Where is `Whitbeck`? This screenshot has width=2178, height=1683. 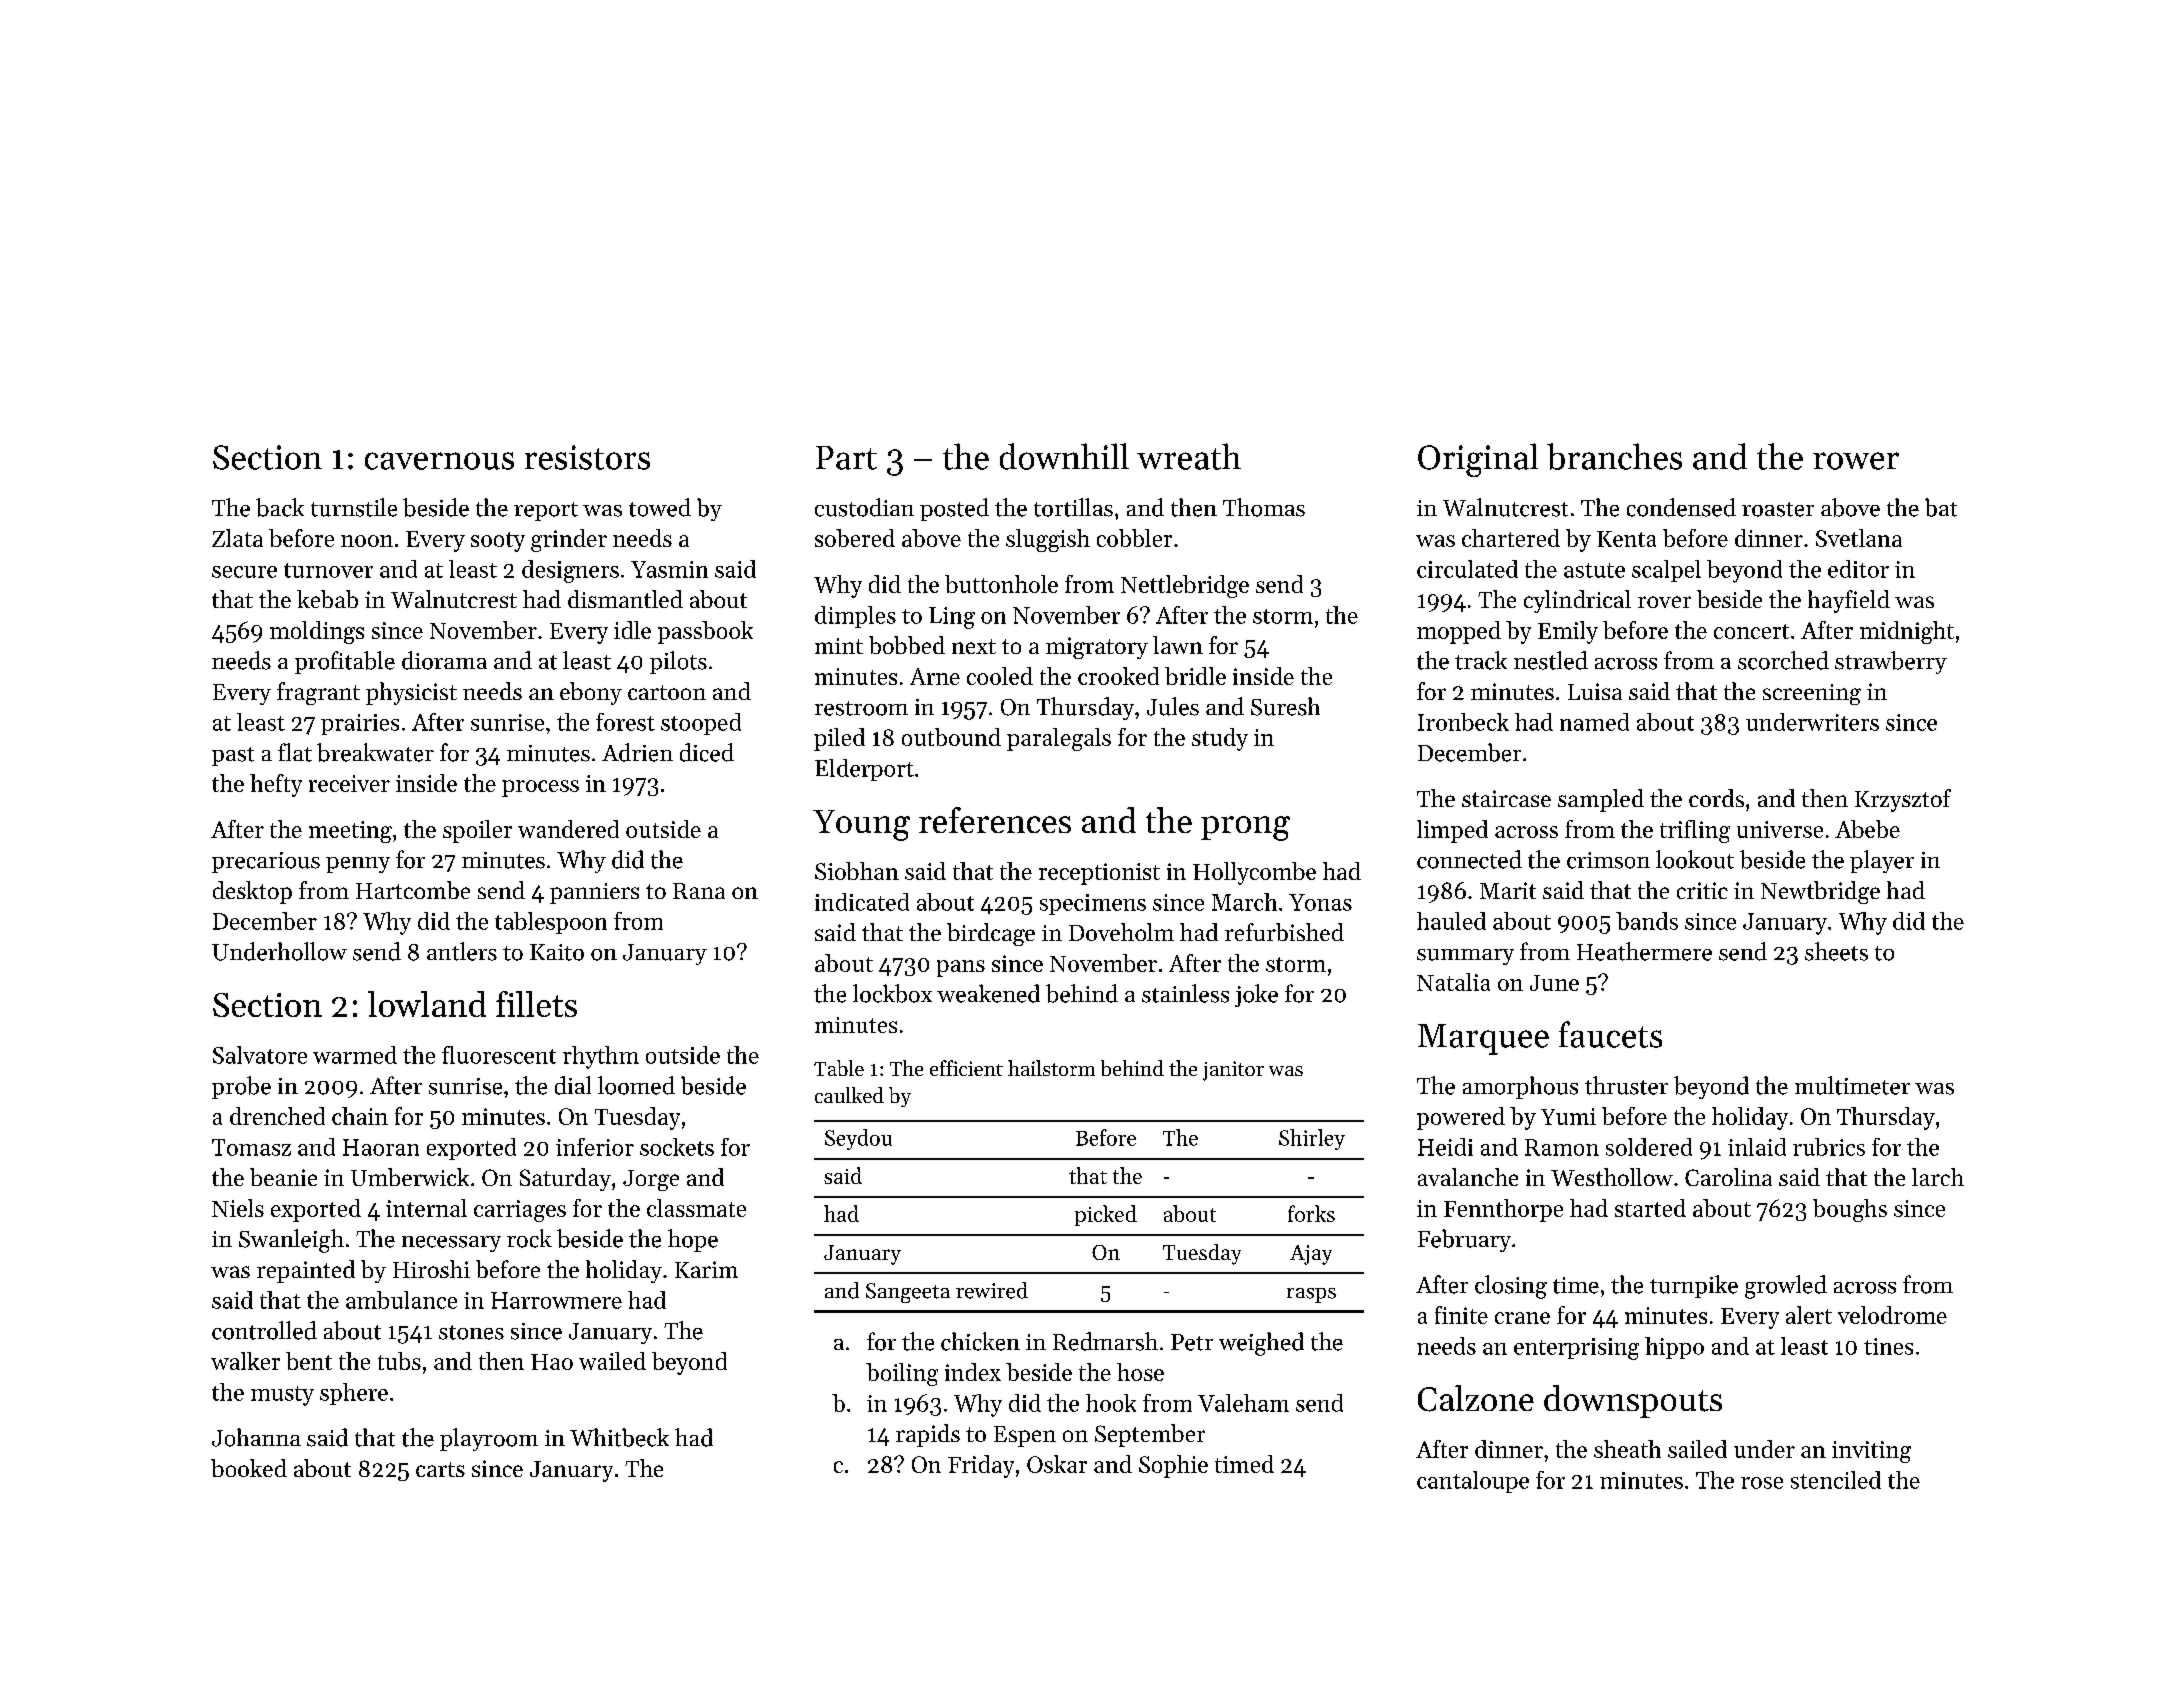 Whitbeck is located at coordinates (619, 1437).
